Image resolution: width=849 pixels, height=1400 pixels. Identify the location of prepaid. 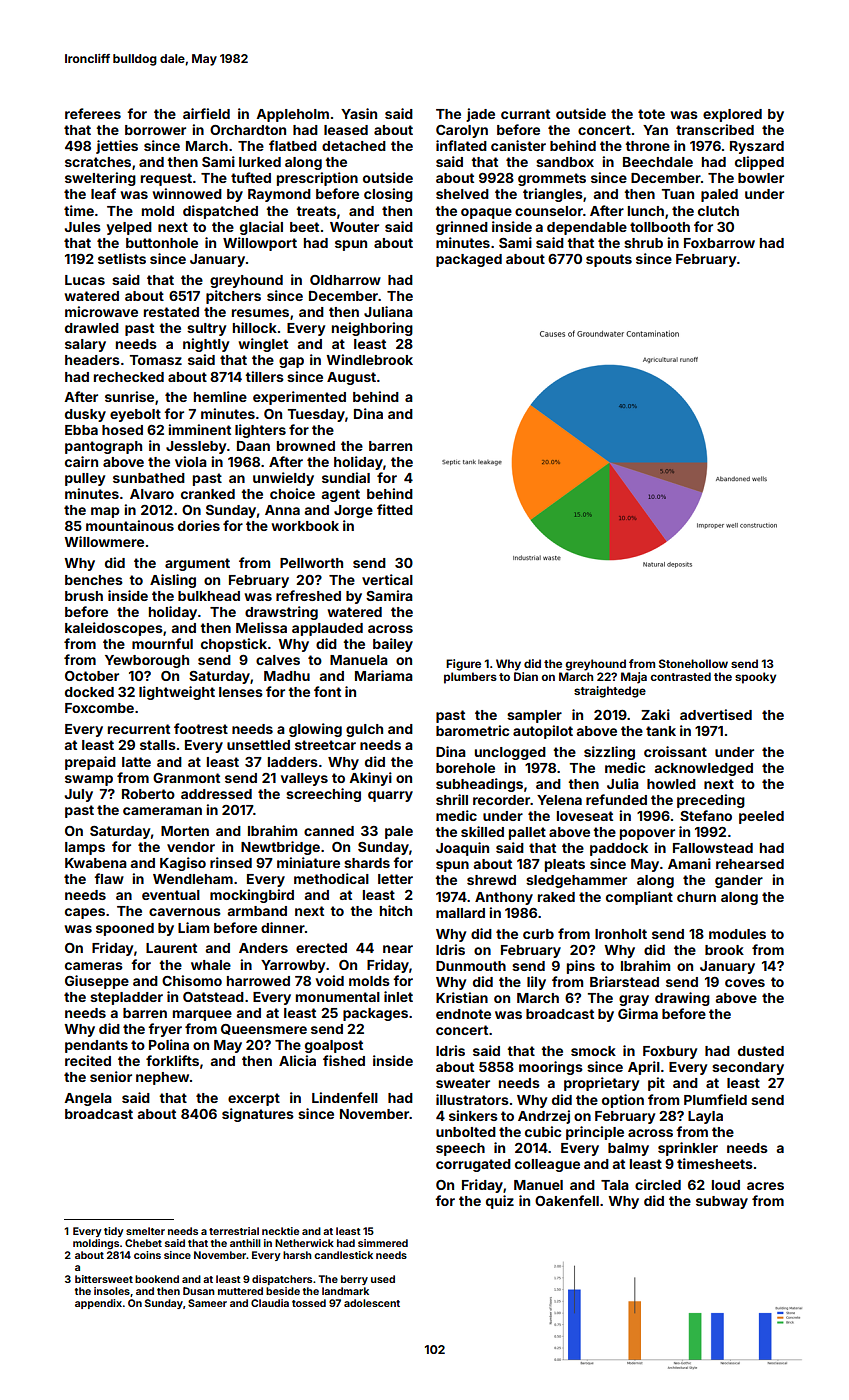
(90, 763).
